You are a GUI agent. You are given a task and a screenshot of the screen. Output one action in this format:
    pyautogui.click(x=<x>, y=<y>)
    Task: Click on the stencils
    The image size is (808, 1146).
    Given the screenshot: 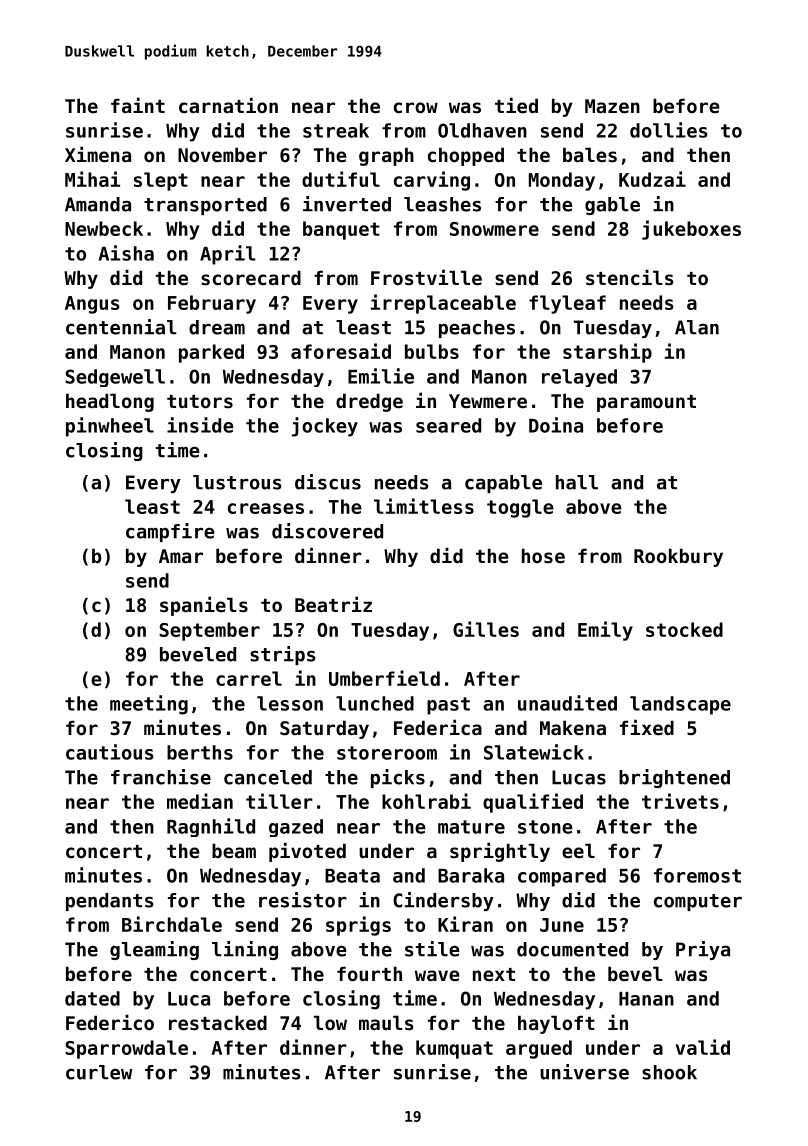 What is the action you would take?
    pyautogui.click(x=629, y=277)
